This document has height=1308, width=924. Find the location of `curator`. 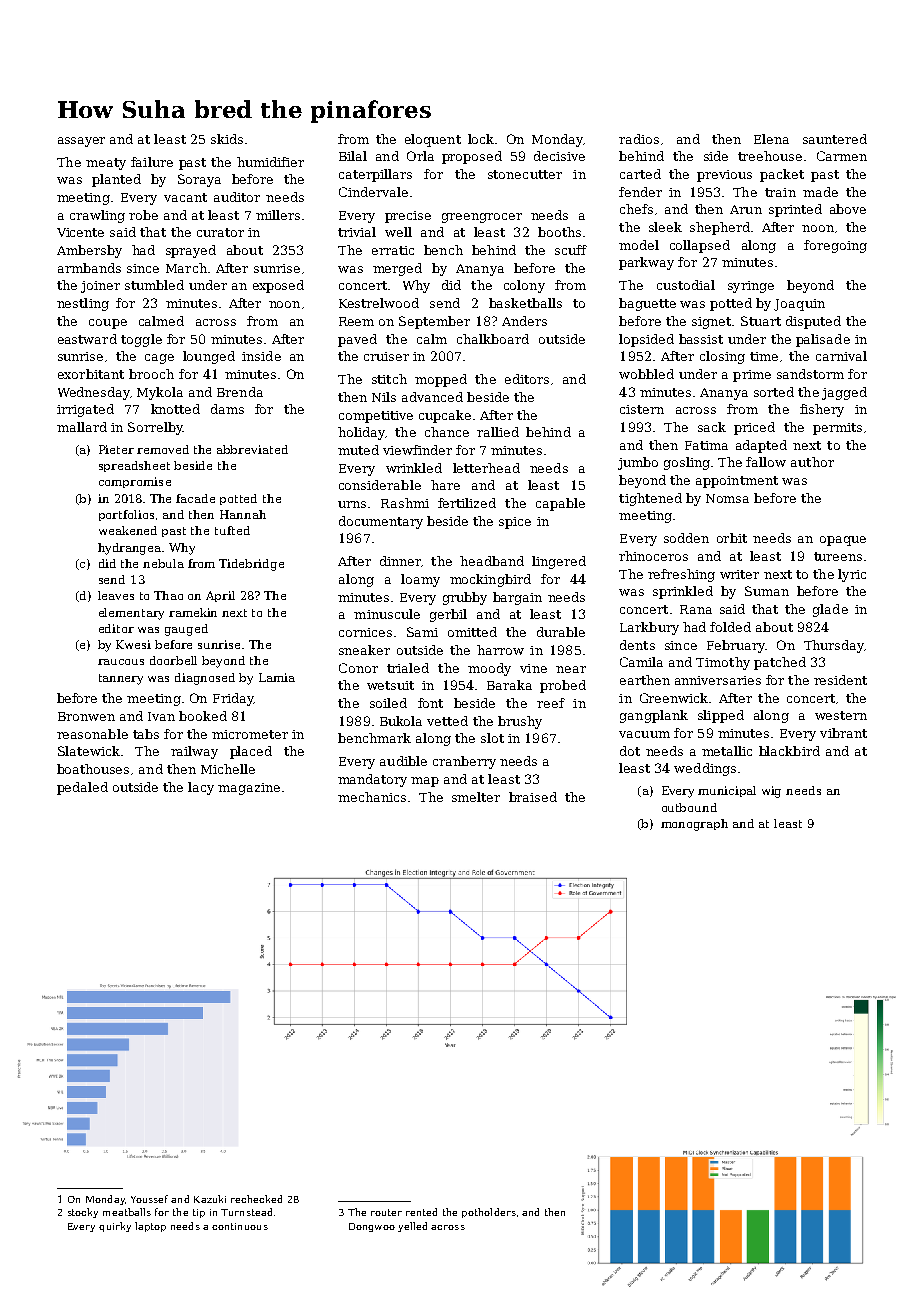

curator is located at coordinates (220, 232).
